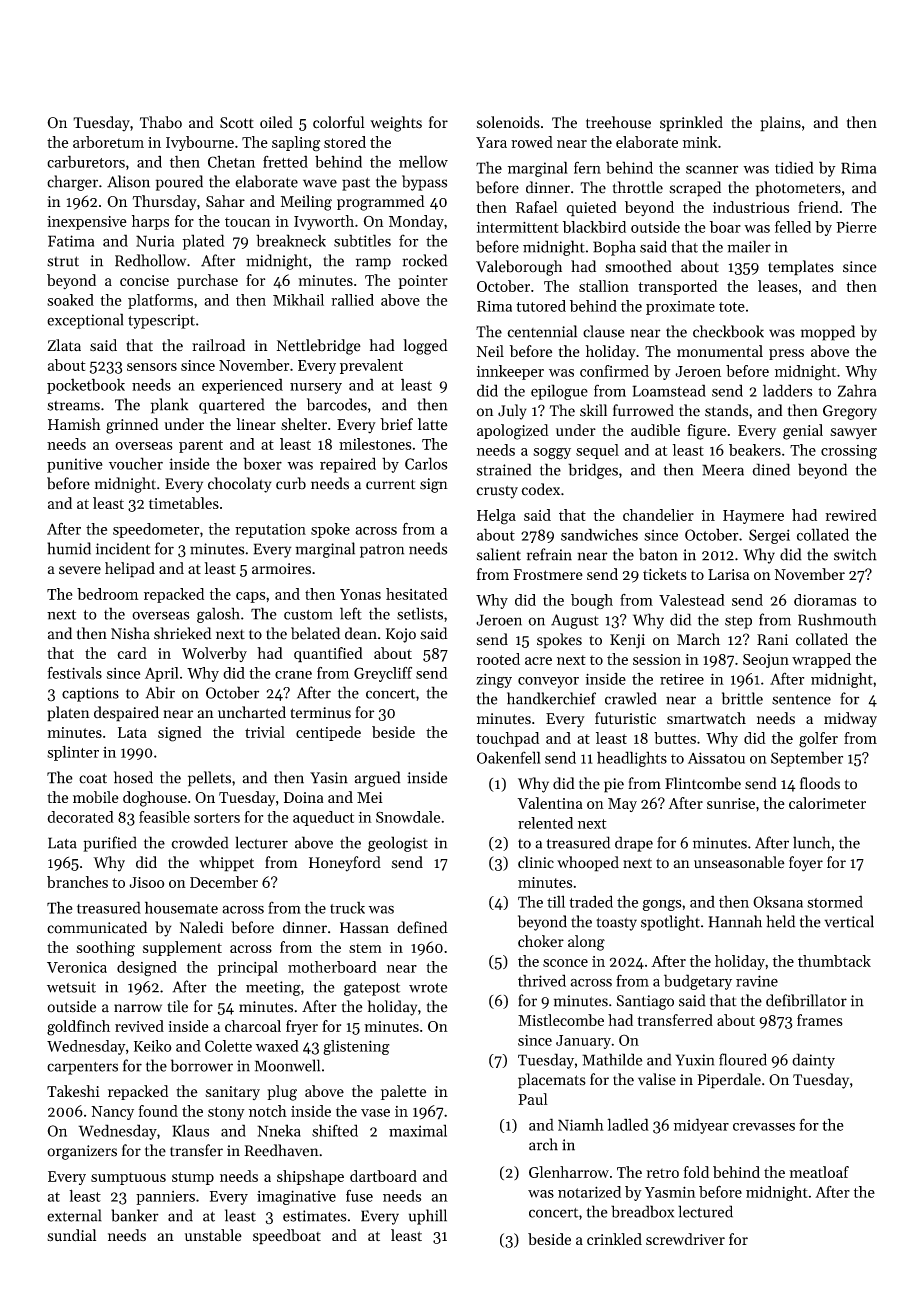 Image resolution: width=924 pixels, height=1314 pixels. Describe the element at coordinates (287, 1237) in the screenshot. I see `speedboat` at that location.
